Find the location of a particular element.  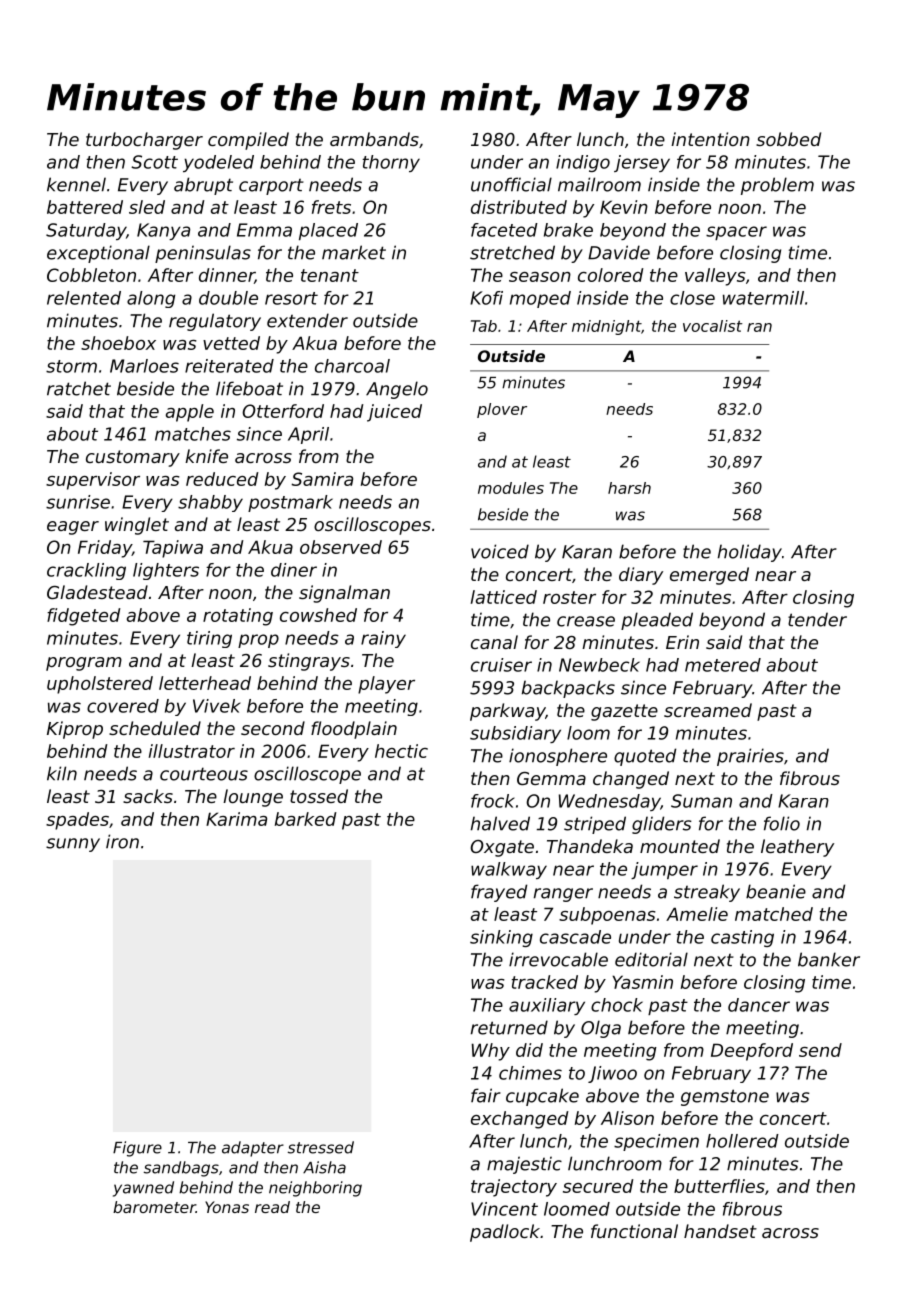

sunny is located at coordinates (73, 845).
